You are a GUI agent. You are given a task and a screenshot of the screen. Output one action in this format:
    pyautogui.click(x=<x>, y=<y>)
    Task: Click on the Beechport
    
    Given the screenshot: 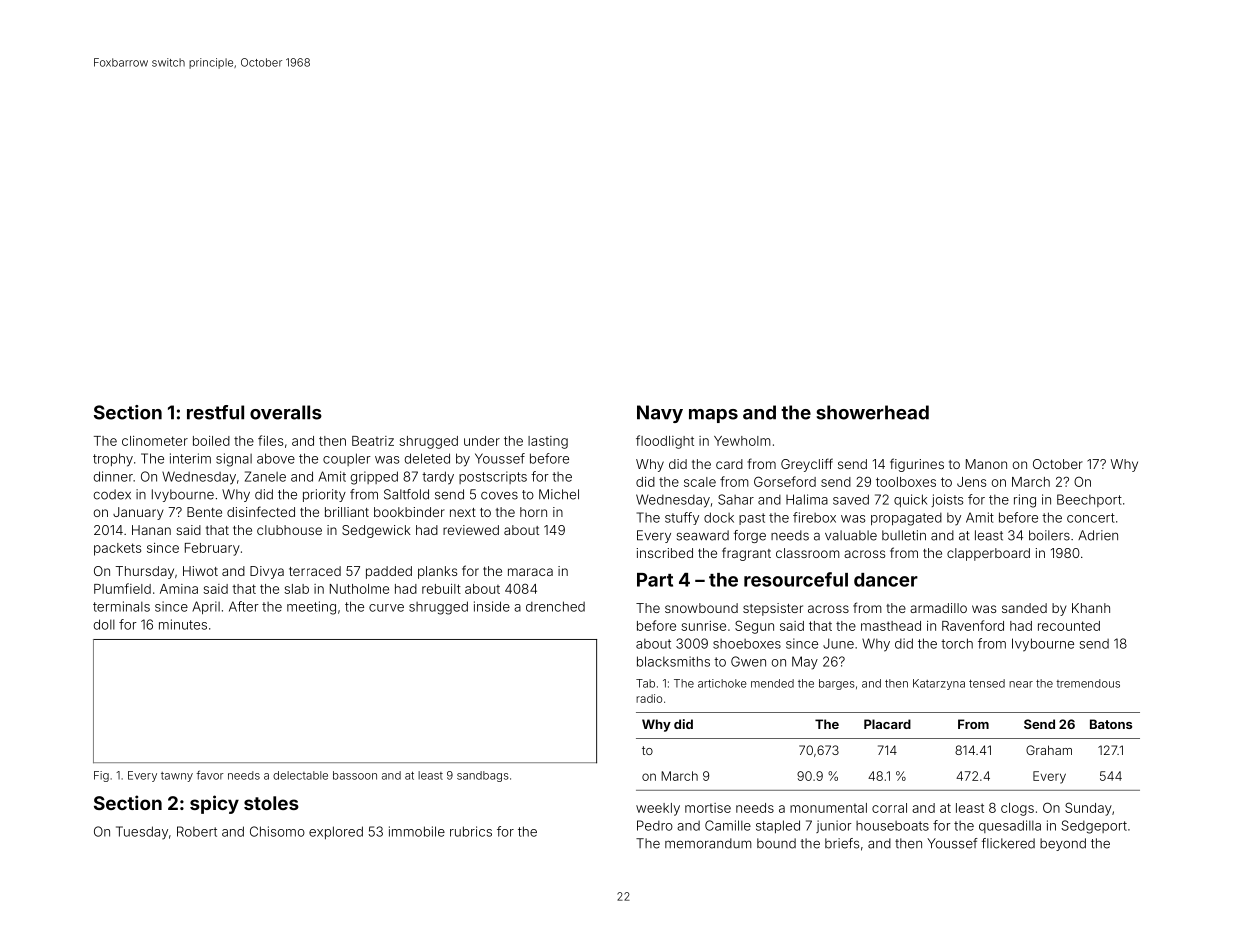 What is the action you would take?
    pyautogui.click(x=1089, y=500)
